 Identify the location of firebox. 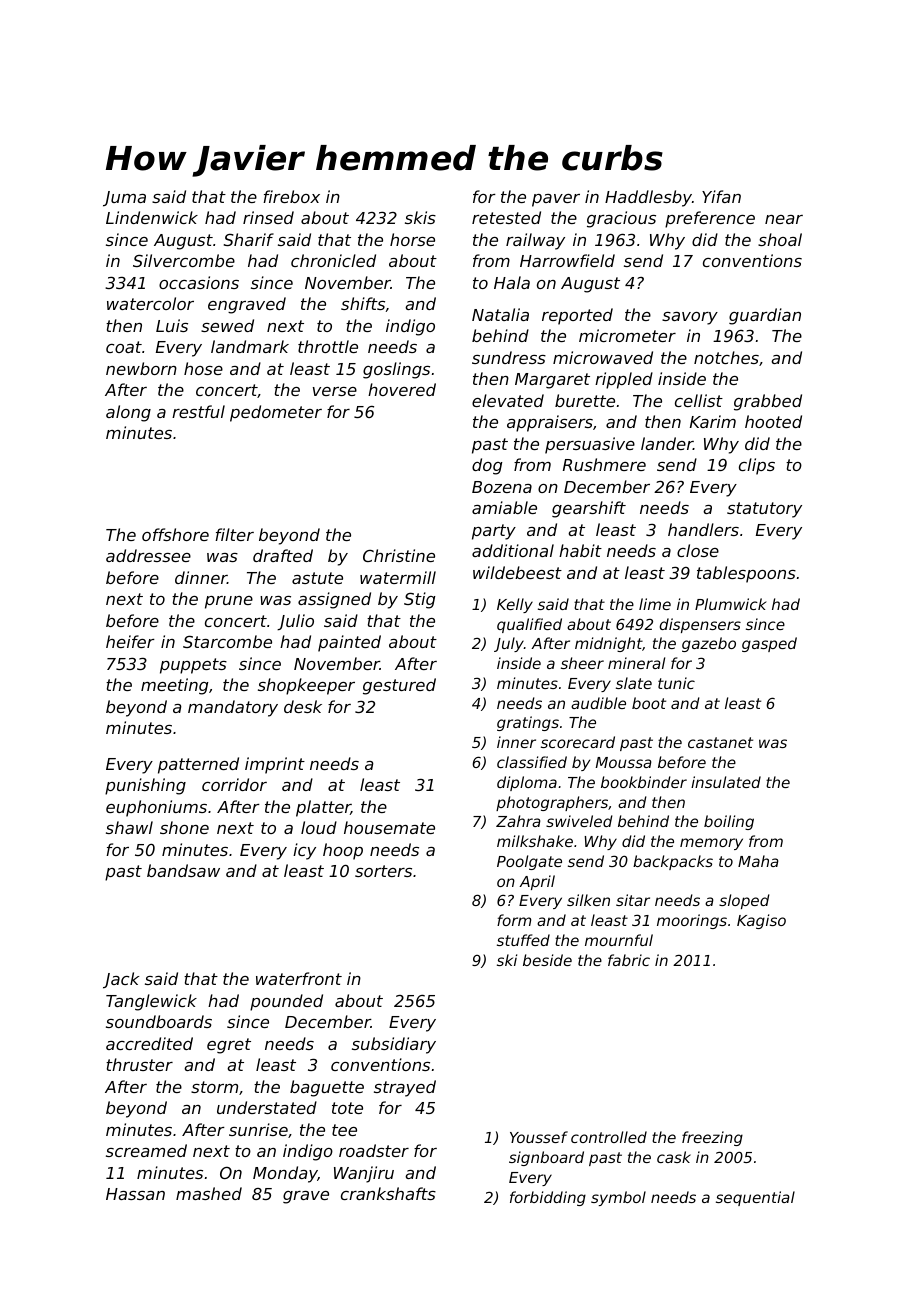
(291, 196).
